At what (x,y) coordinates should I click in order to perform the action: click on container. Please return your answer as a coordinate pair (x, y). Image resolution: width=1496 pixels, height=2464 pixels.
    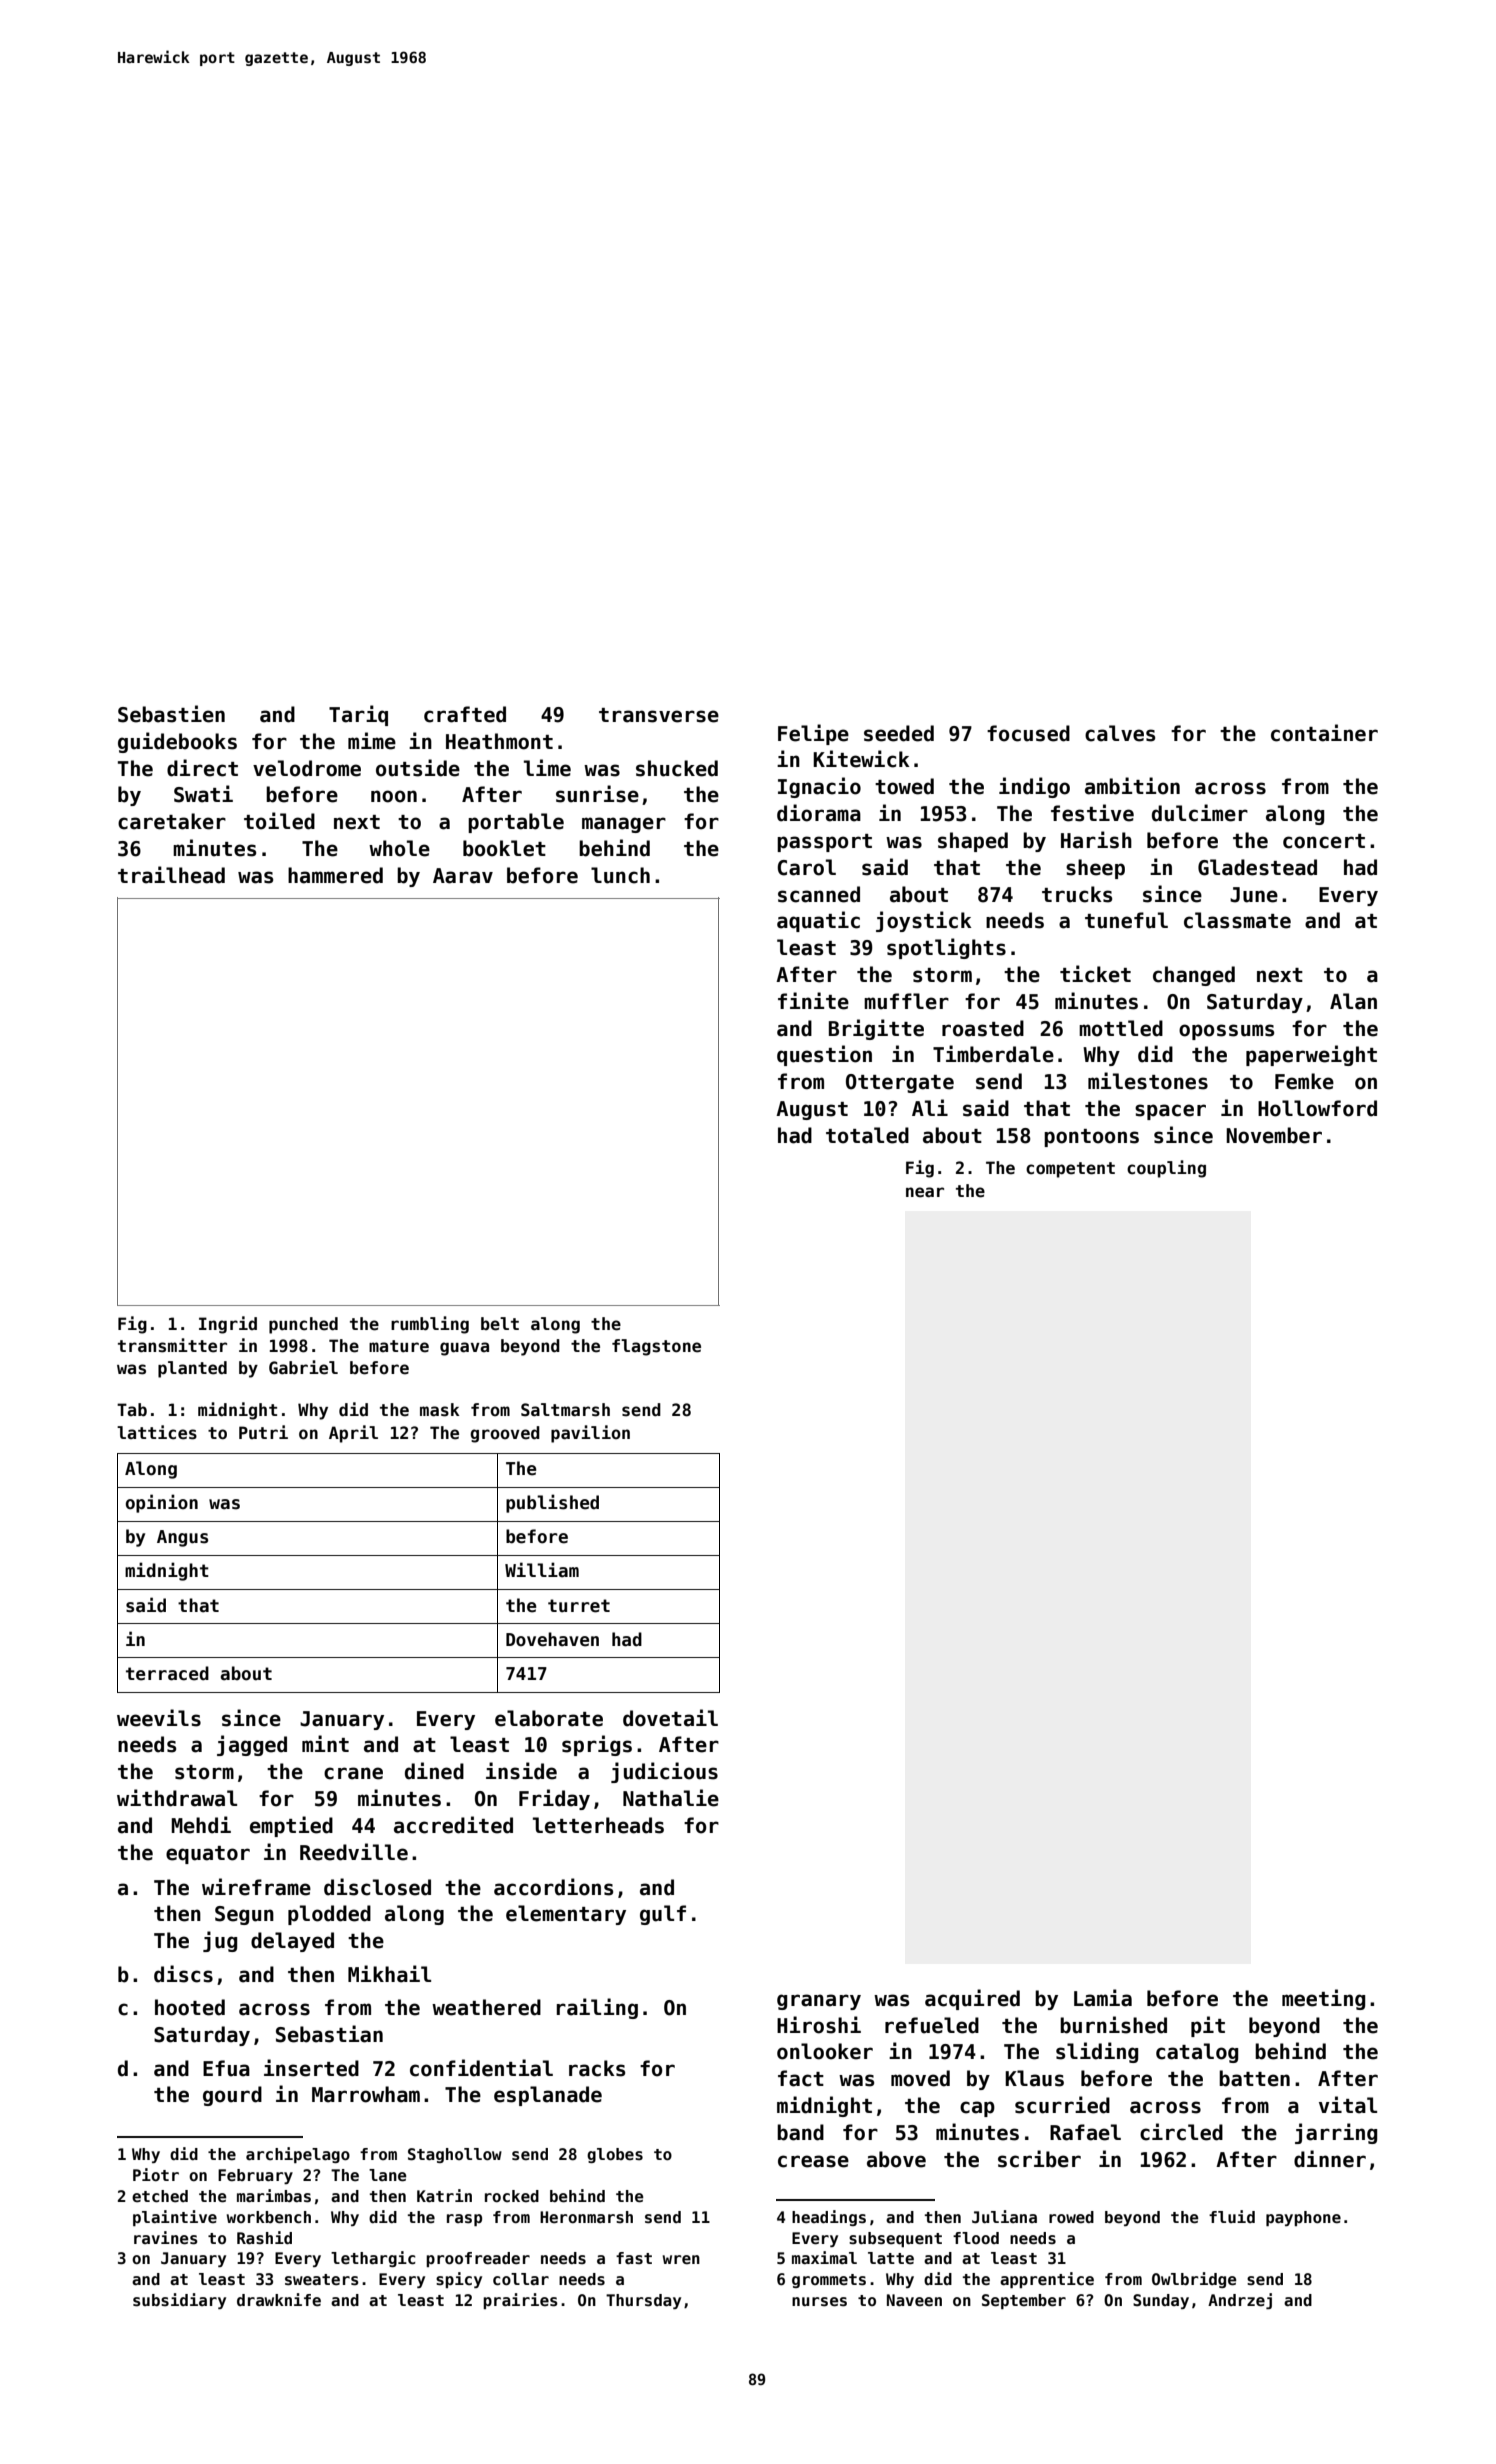
    Looking at the image, I should click on (1324, 733).
